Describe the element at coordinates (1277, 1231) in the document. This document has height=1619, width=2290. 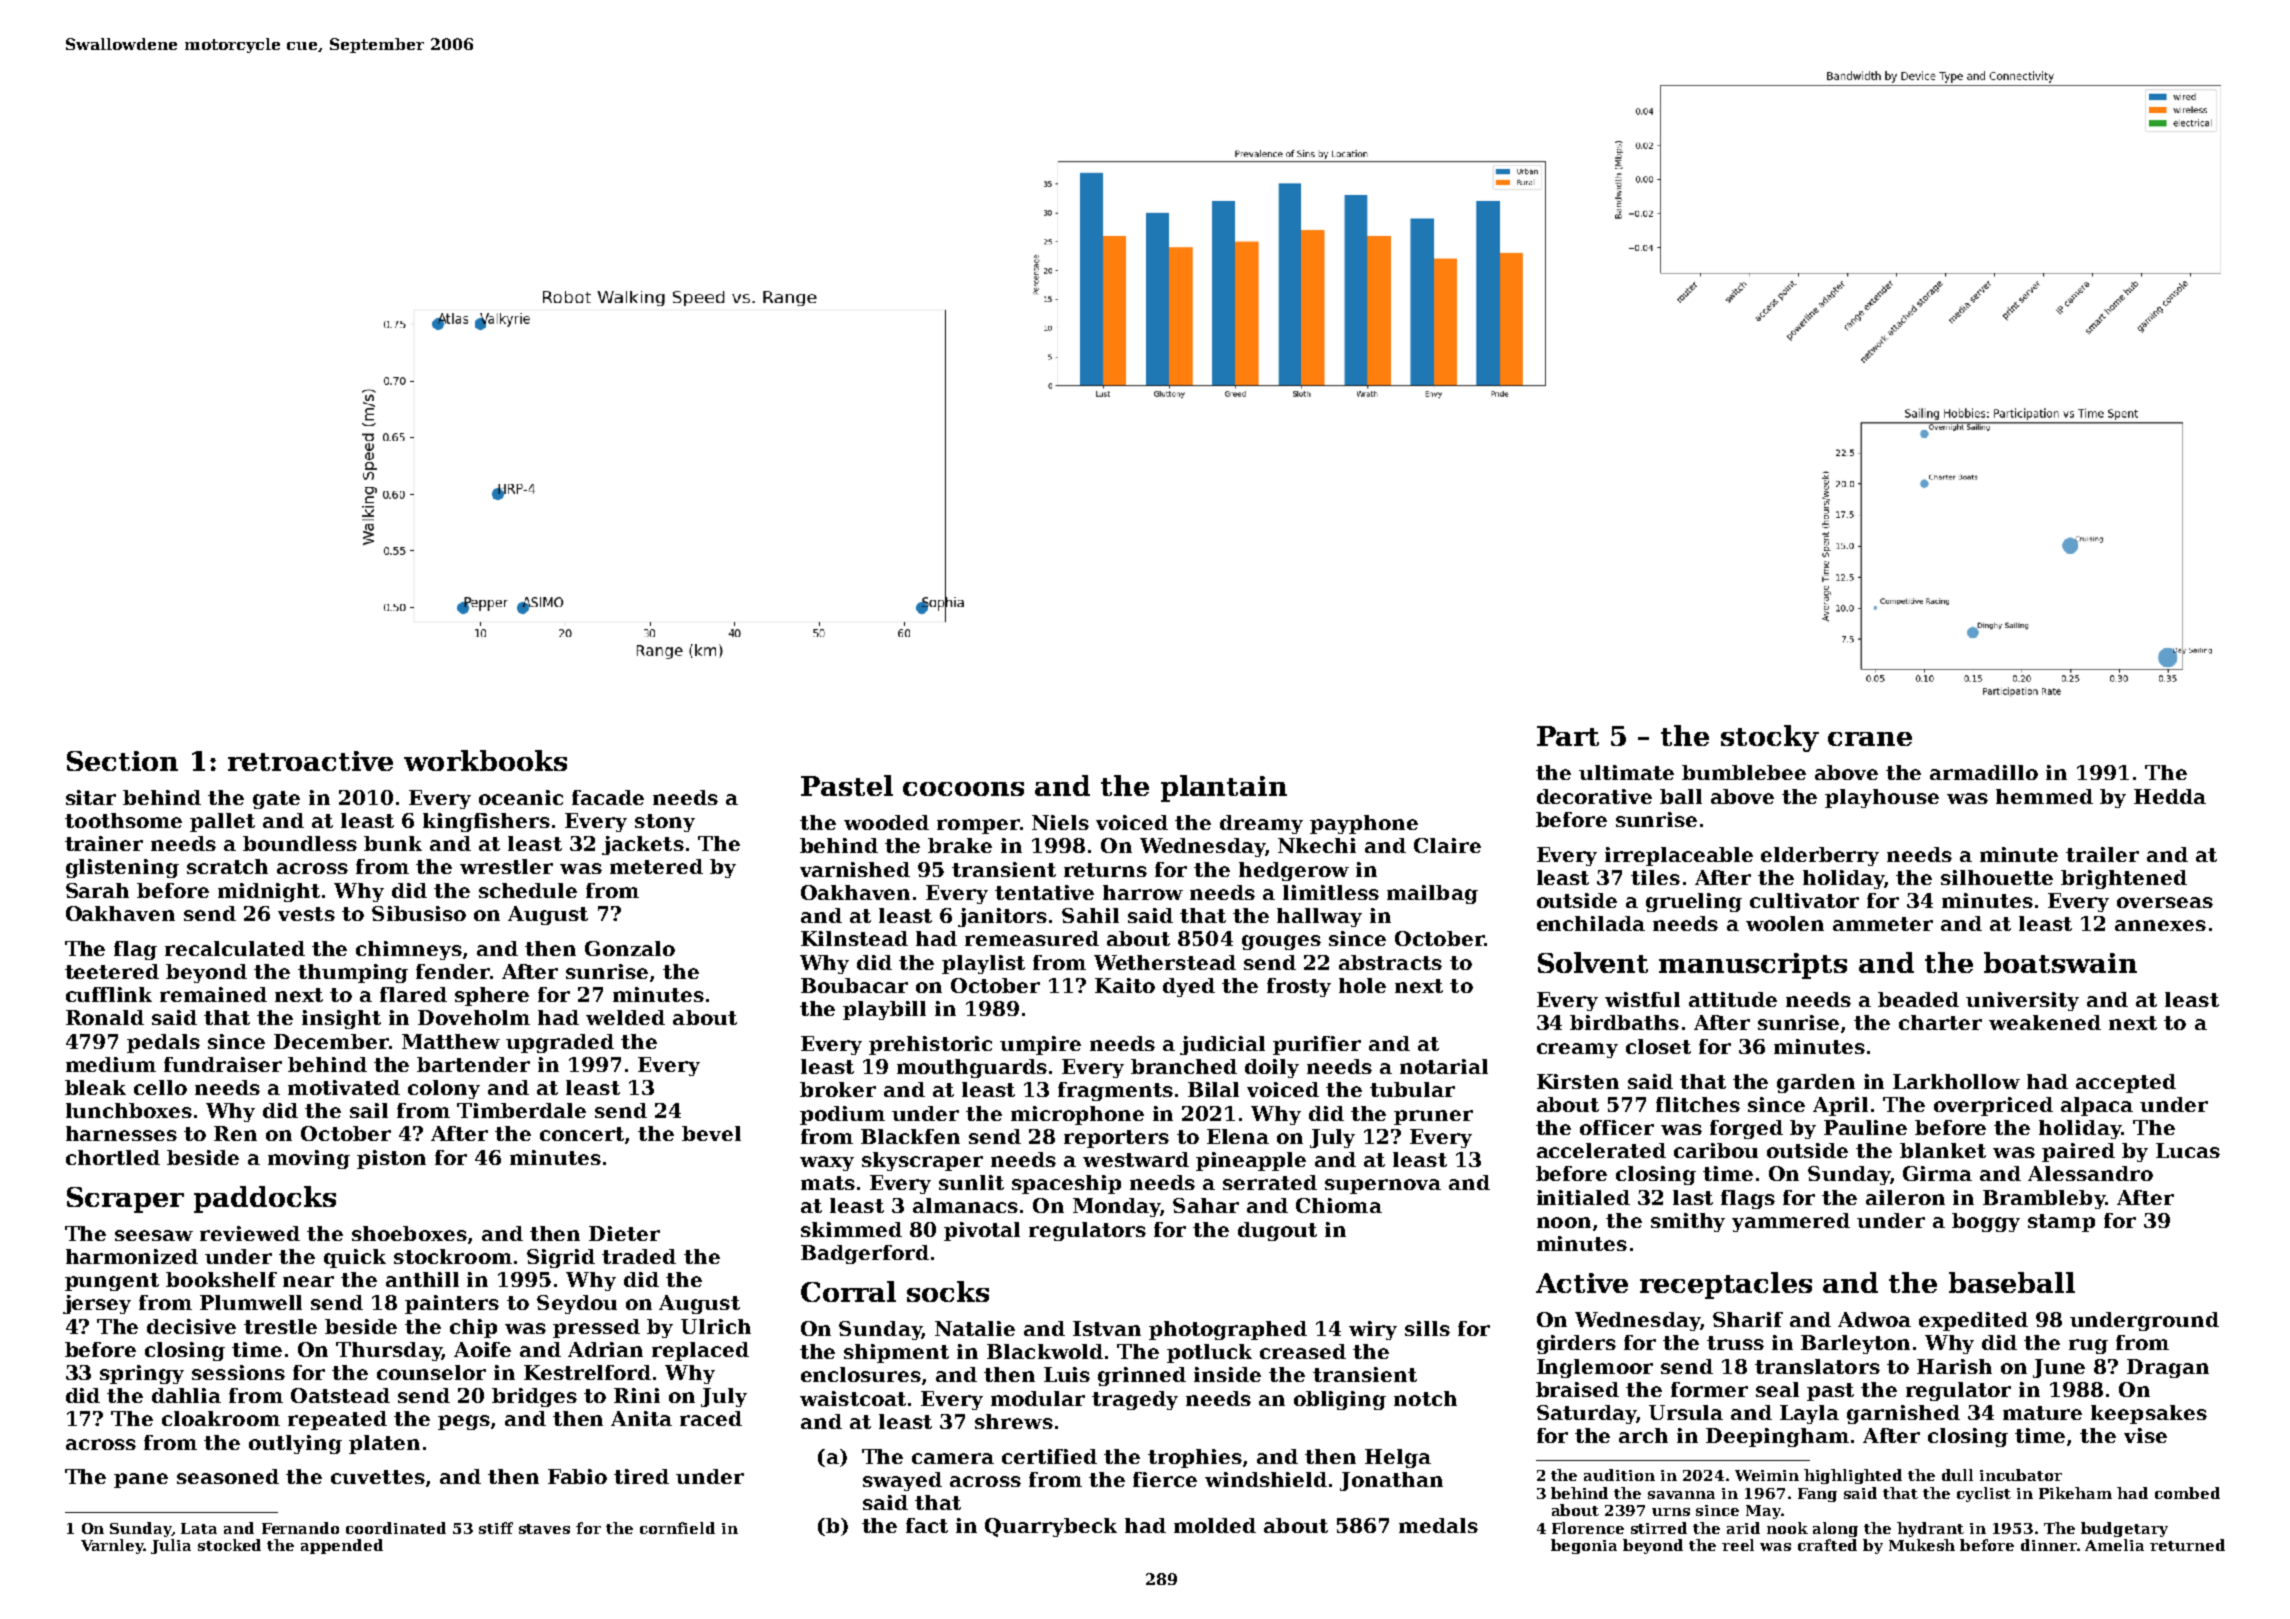
I see `dugout` at that location.
